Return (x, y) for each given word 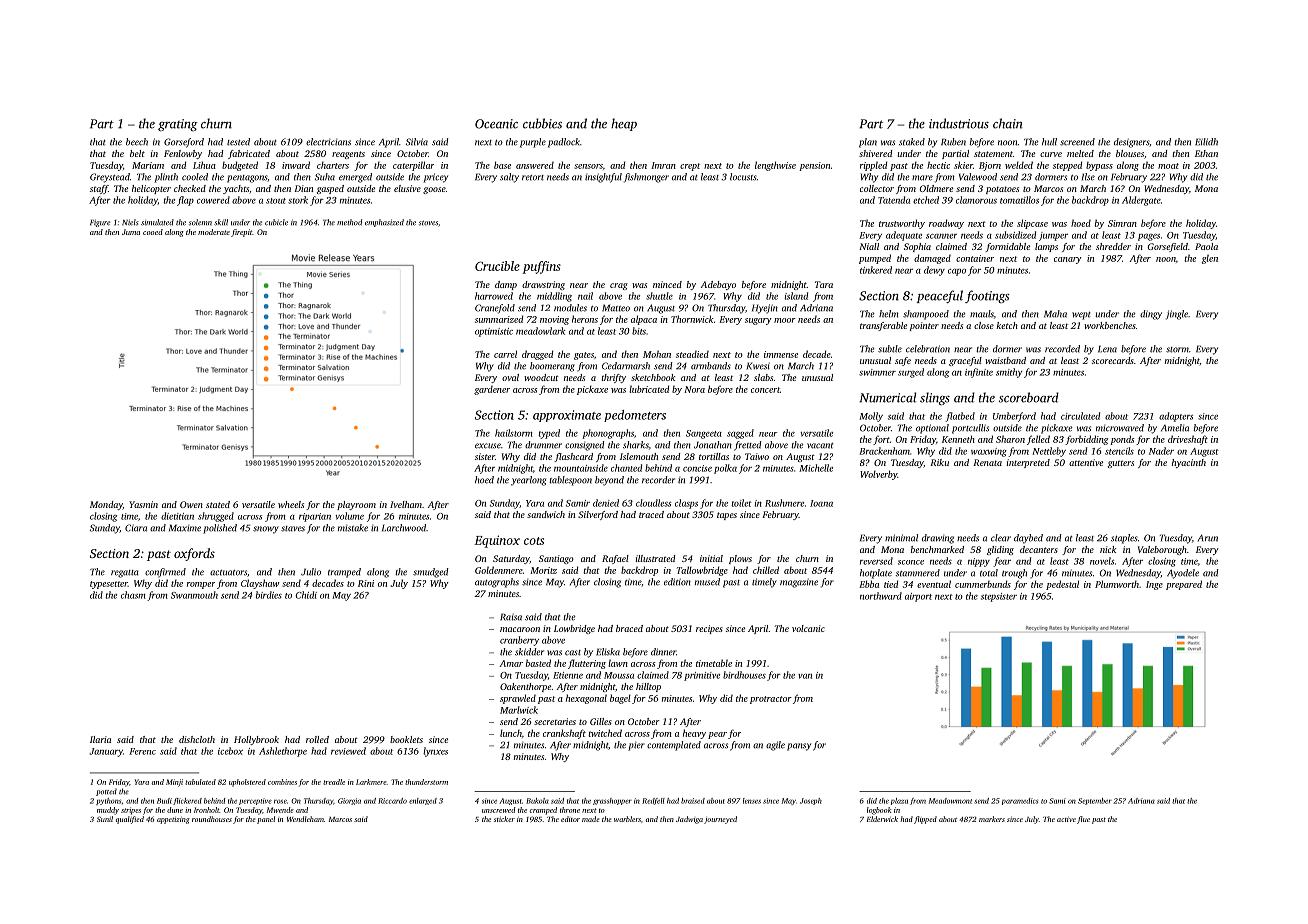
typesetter (109, 585)
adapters (1176, 417)
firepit (242, 233)
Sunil (105, 819)
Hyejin (765, 309)
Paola (1206, 246)
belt (137, 153)
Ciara (136, 528)
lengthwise (775, 166)
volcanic (808, 628)
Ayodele (1183, 574)
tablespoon (570, 481)
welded (1019, 165)
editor (570, 819)
